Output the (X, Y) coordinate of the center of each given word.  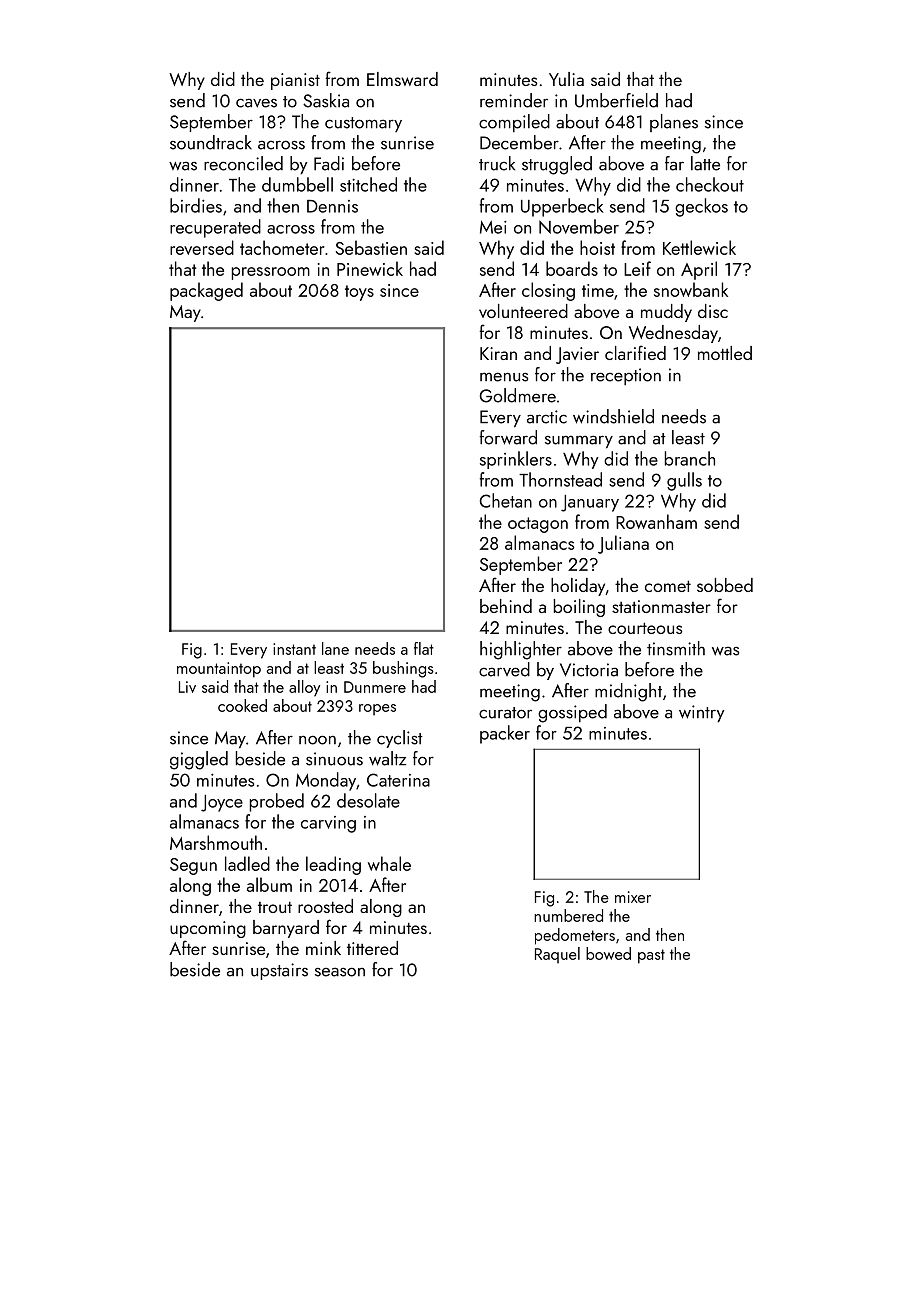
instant (294, 649)
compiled (514, 123)
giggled (199, 760)
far (674, 163)
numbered (568, 915)
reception (626, 376)
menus (504, 377)
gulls (684, 481)
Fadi (329, 163)
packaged (206, 291)
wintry (701, 714)
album (269, 884)
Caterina (398, 780)
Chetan (506, 500)
